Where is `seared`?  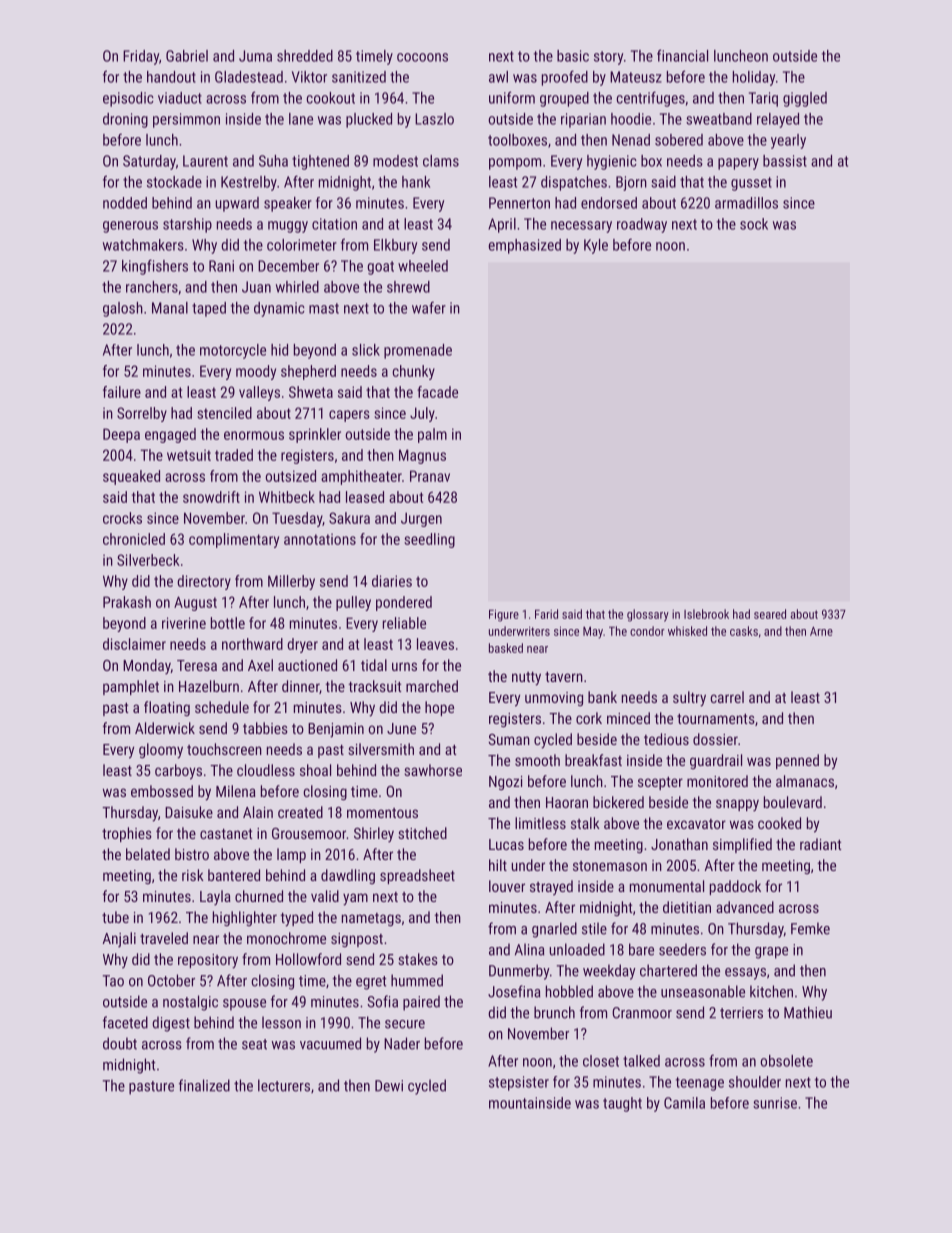
seared is located at coordinates (770, 614).
